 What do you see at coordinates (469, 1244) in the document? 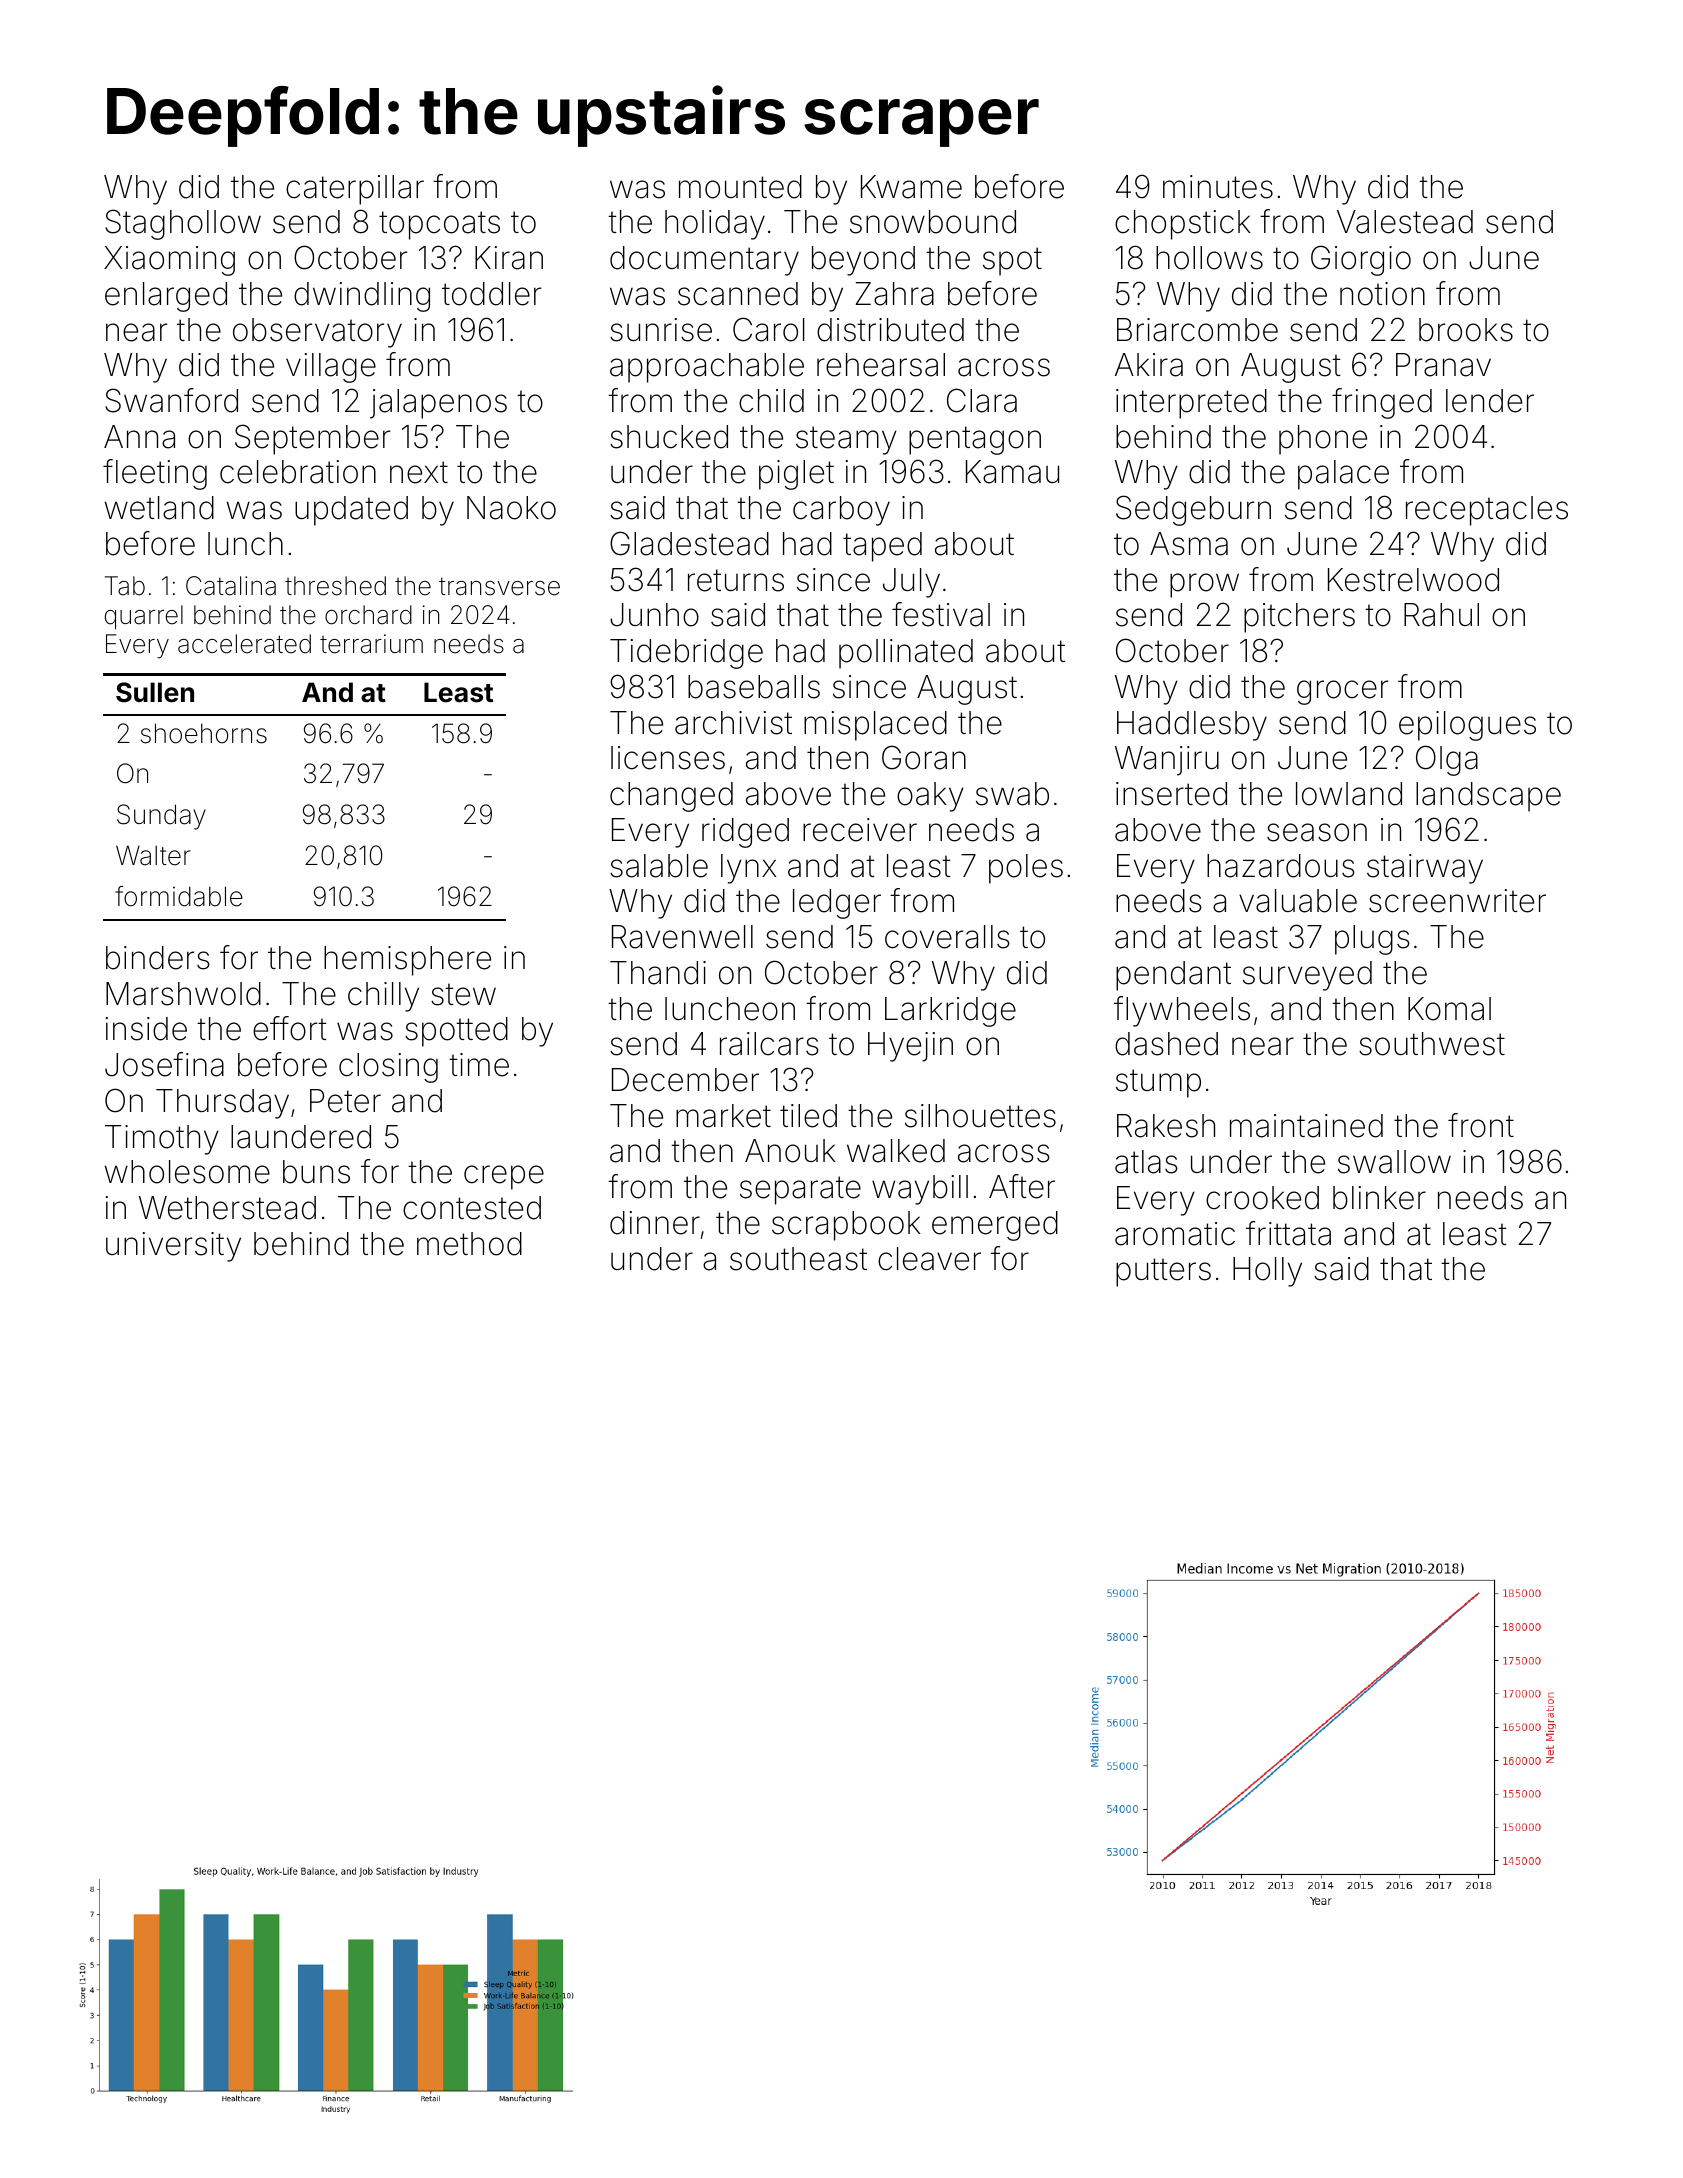
I see `method` at bounding box center [469, 1244].
